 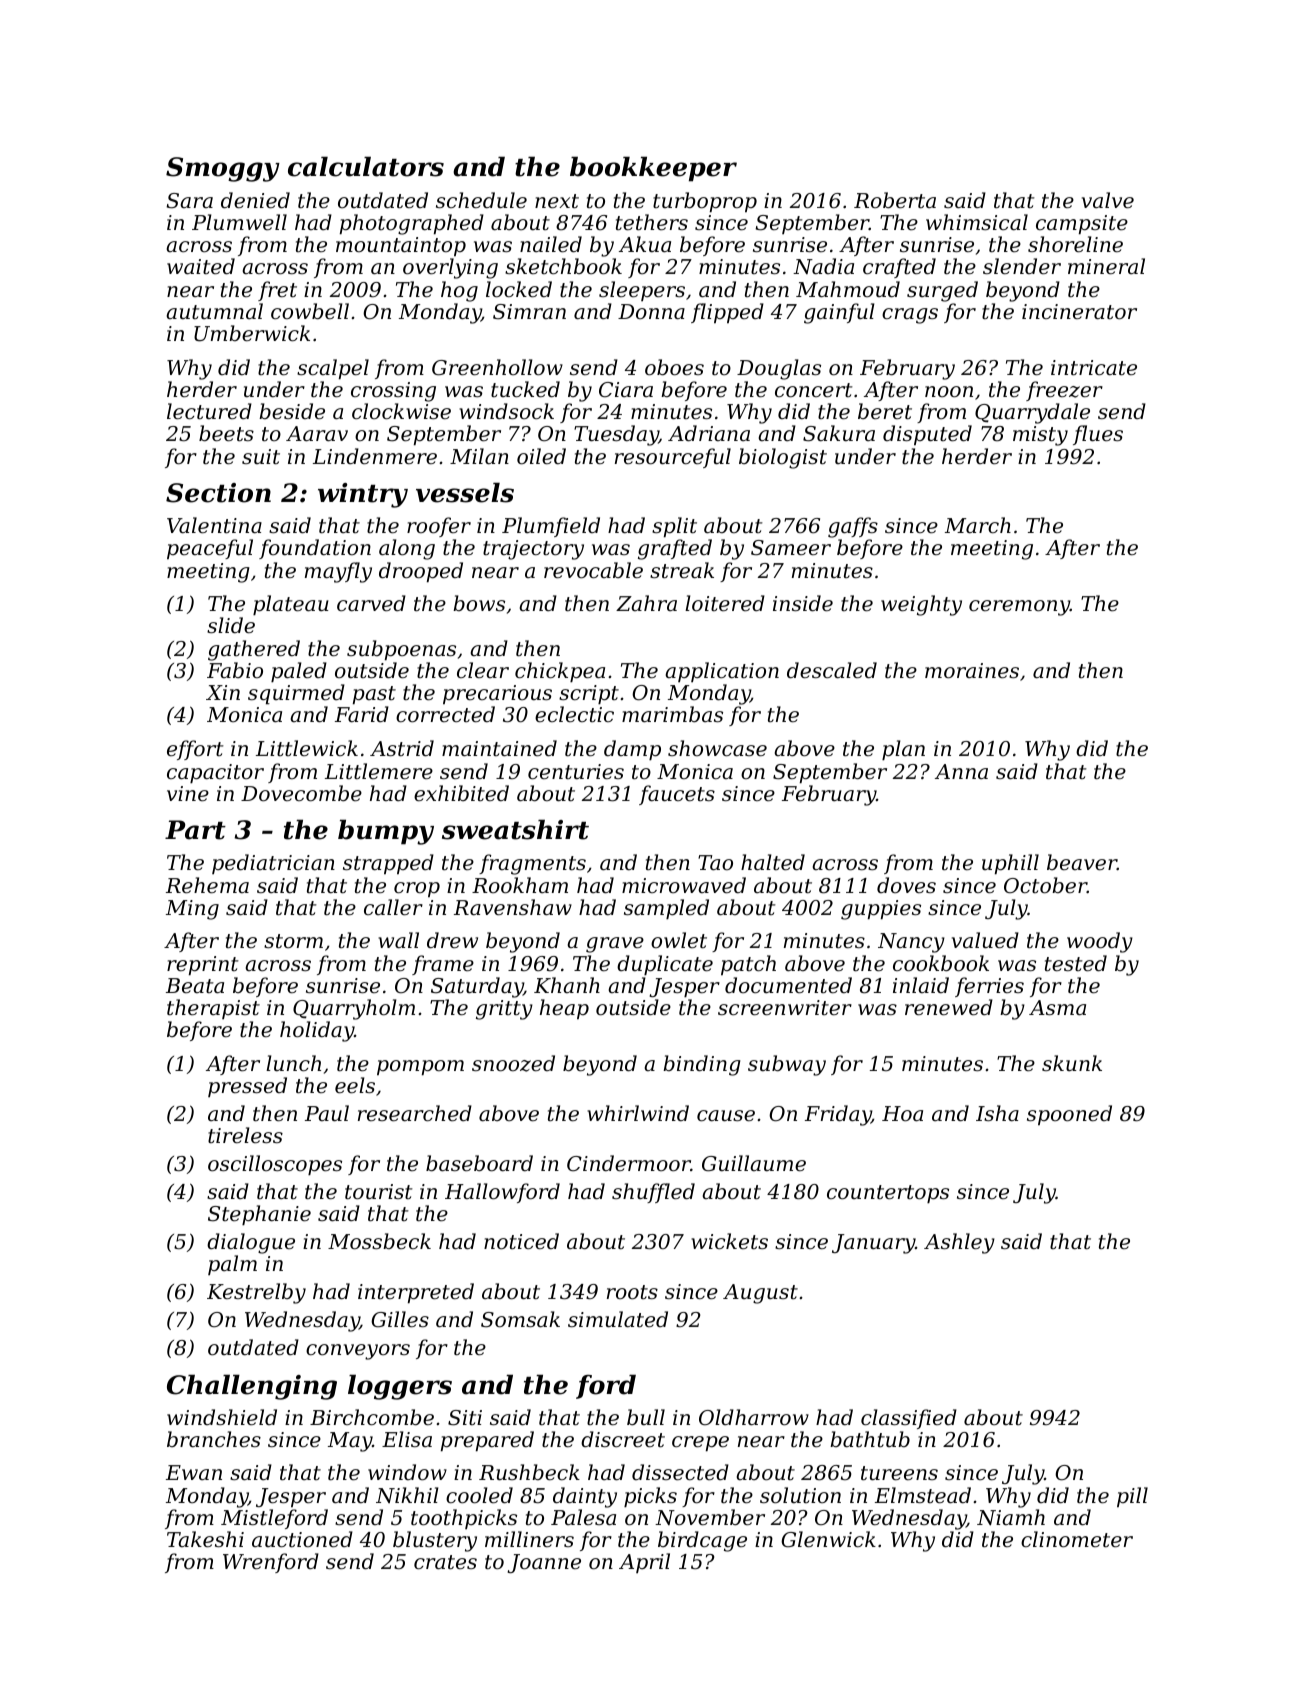 I want to click on Ming, so click(x=192, y=910).
